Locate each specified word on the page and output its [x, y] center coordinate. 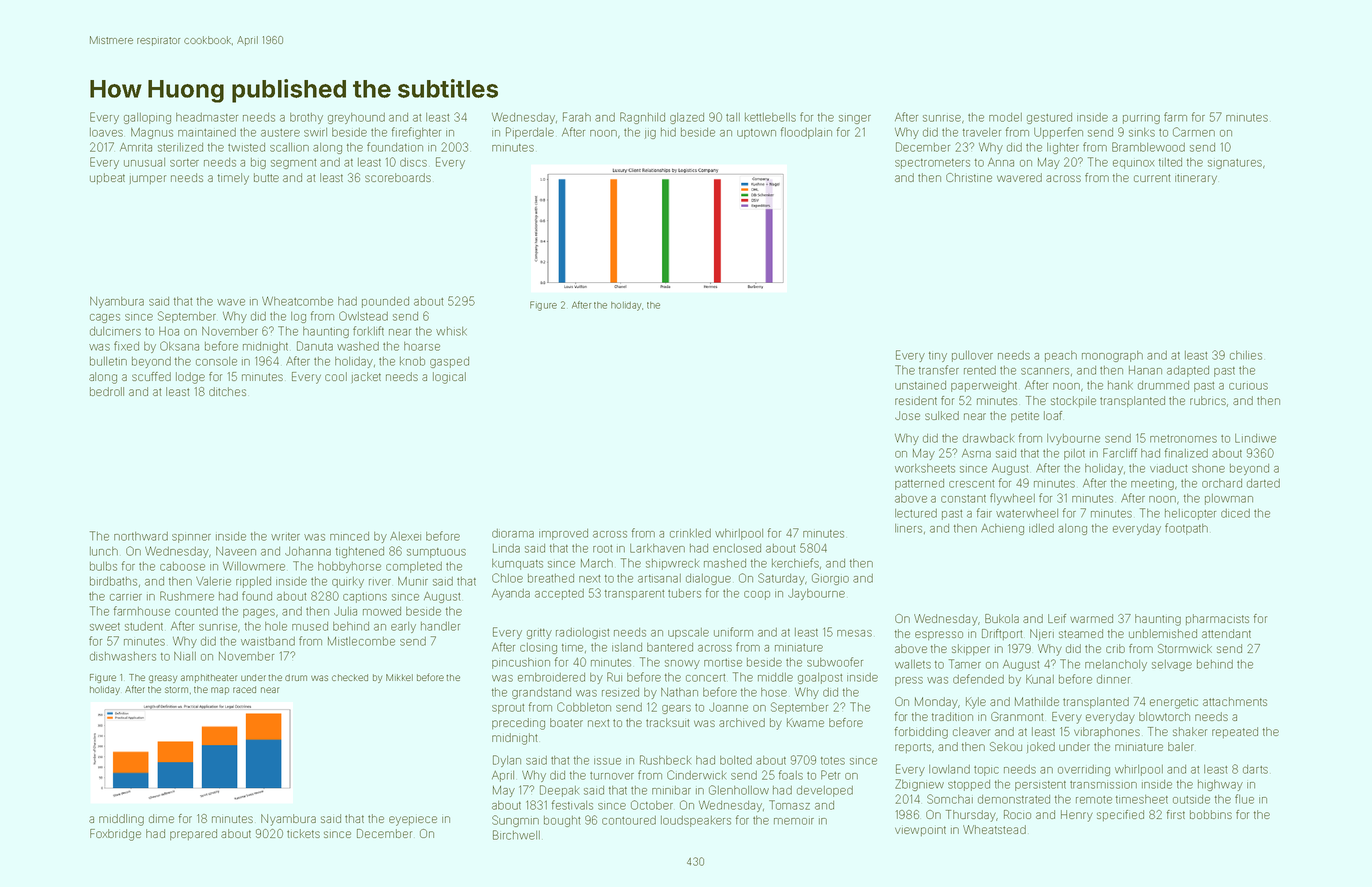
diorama [513, 533]
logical [449, 378]
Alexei [405, 536]
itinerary [1196, 179]
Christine [969, 177]
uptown [756, 134]
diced [1235, 513]
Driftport [1002, 634]
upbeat [107, 178]
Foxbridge [115, 835]
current [1152, 178]
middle [775, 677]
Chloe [507, 578]
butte [266, 177]
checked [350, 677]
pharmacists [1217, 619]
